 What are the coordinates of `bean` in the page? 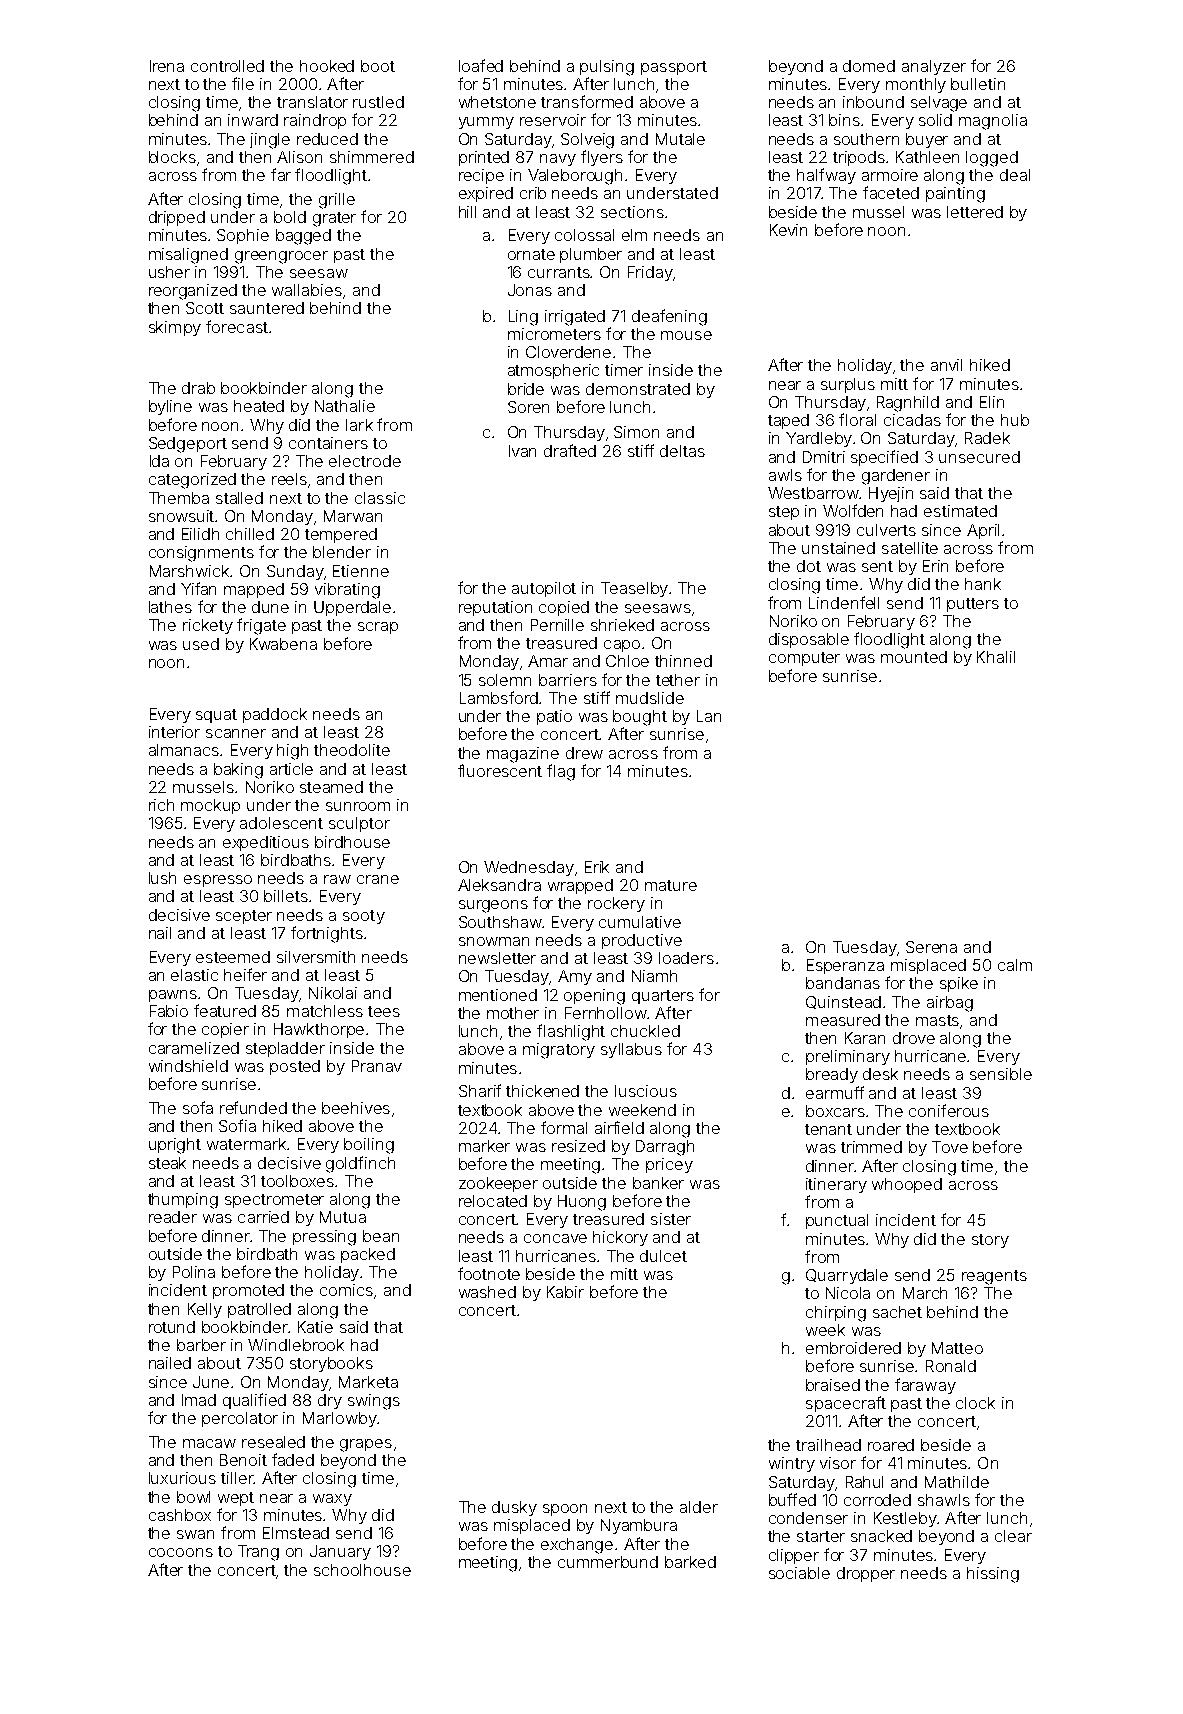 It's located at (381, 1236).
